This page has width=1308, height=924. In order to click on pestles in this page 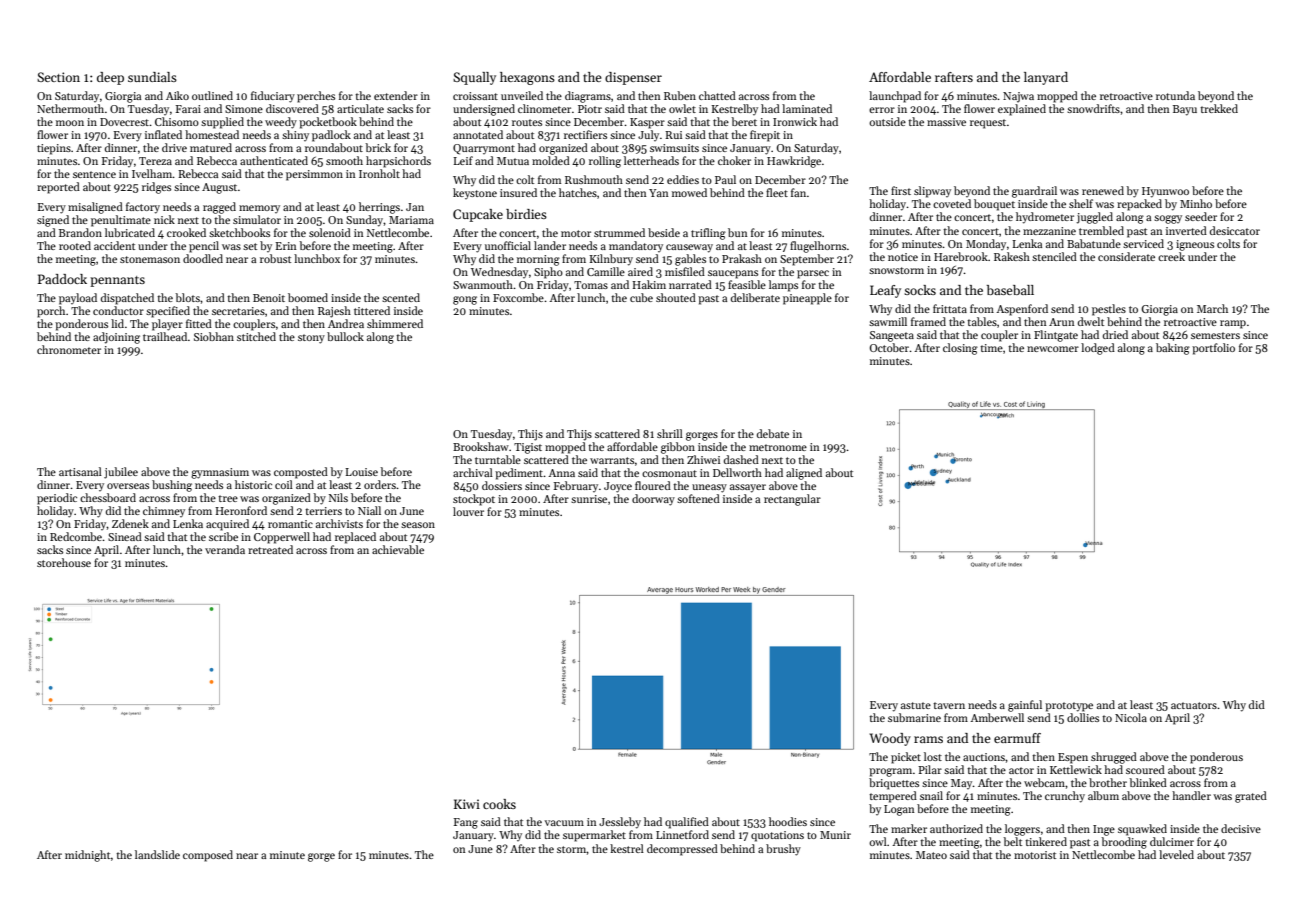, I will do `click(1109, 310)`.
